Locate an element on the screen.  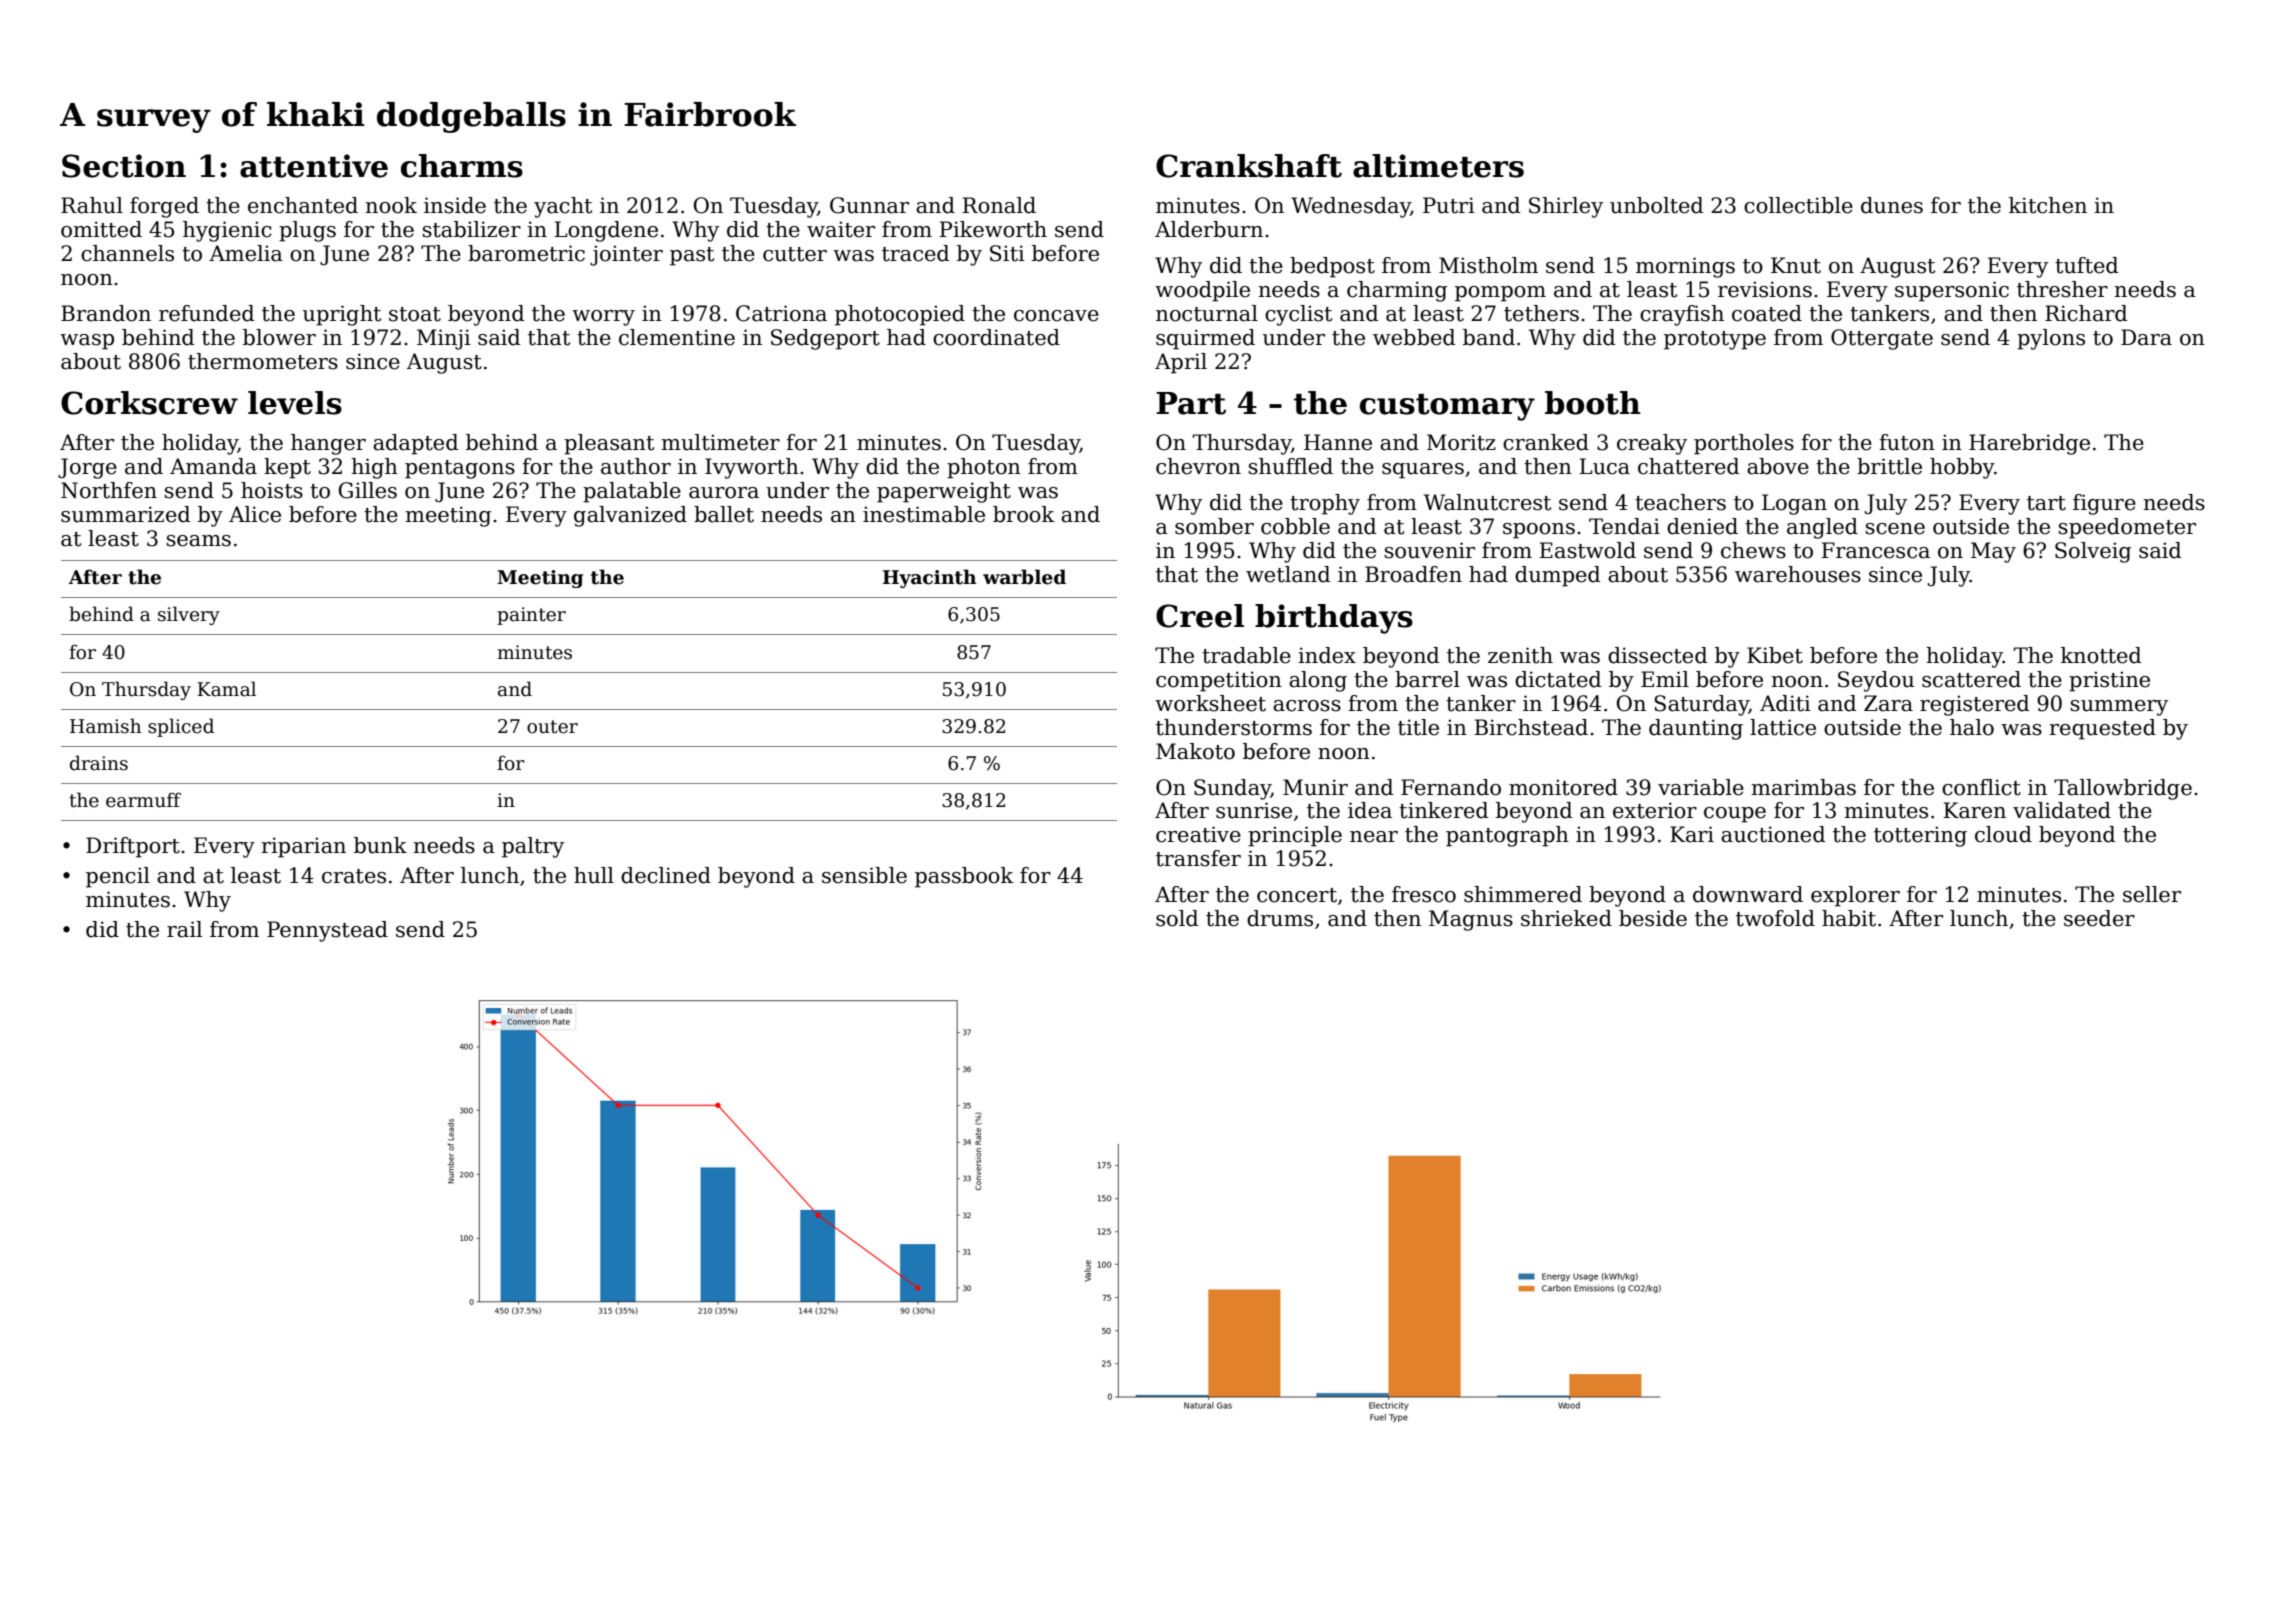
sold is located at coordinates (1177, 918).
